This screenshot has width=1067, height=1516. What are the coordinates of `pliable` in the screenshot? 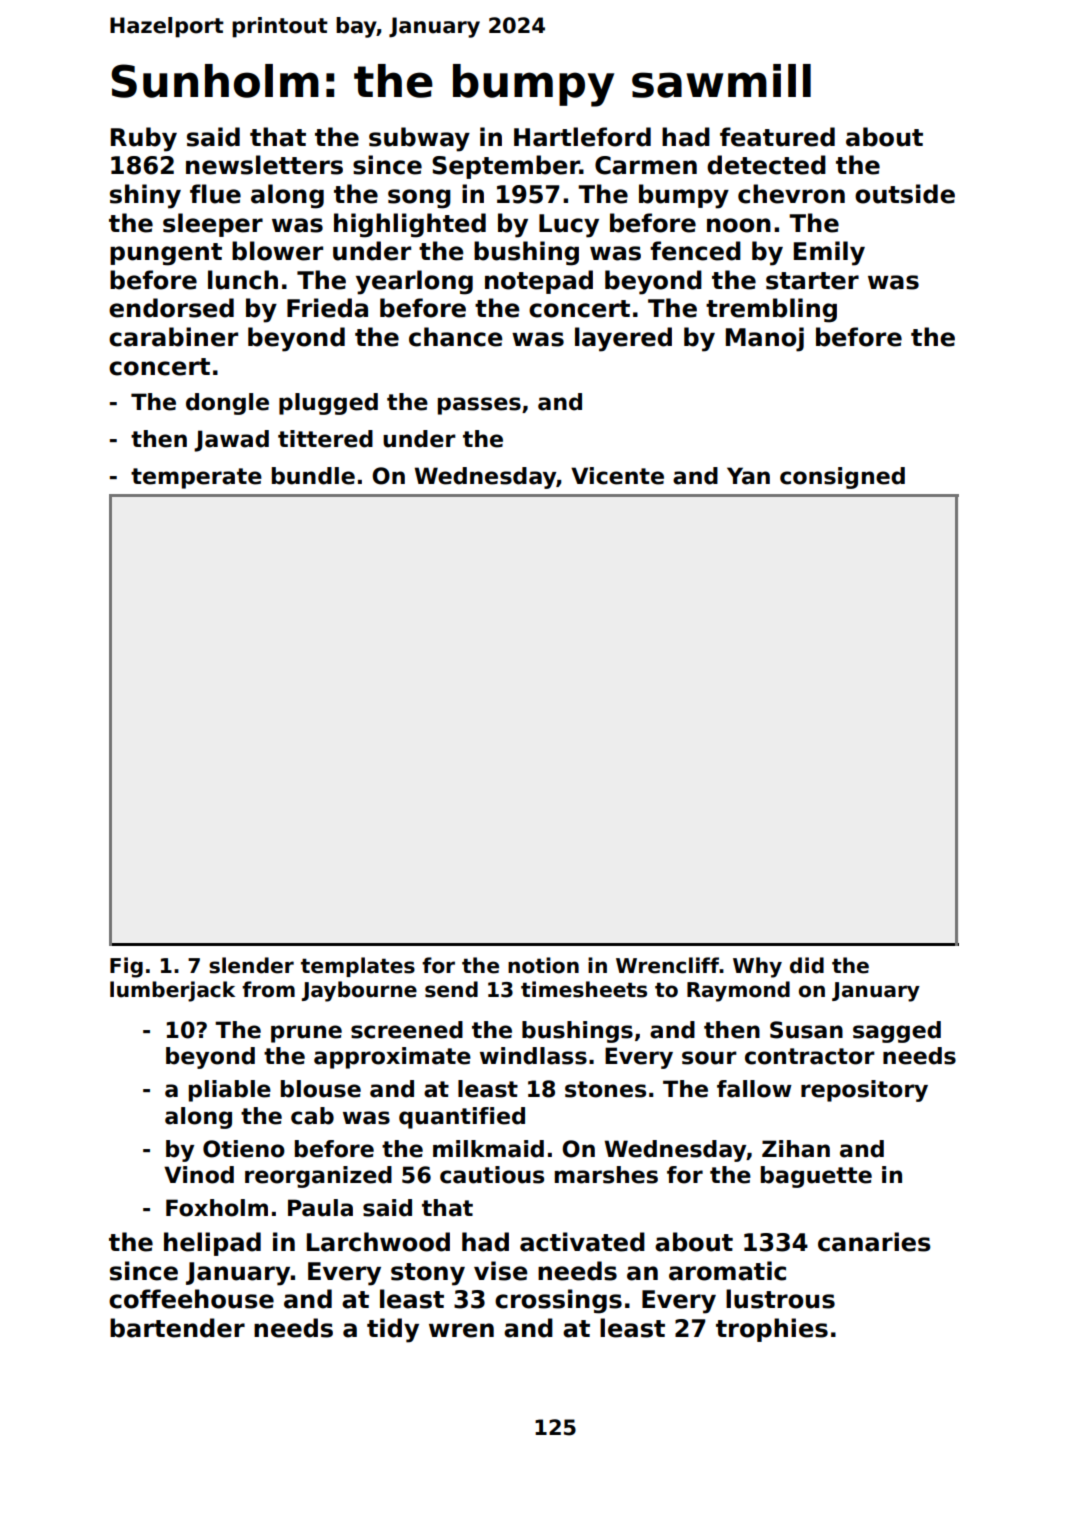 It's located at (230, 1091).
